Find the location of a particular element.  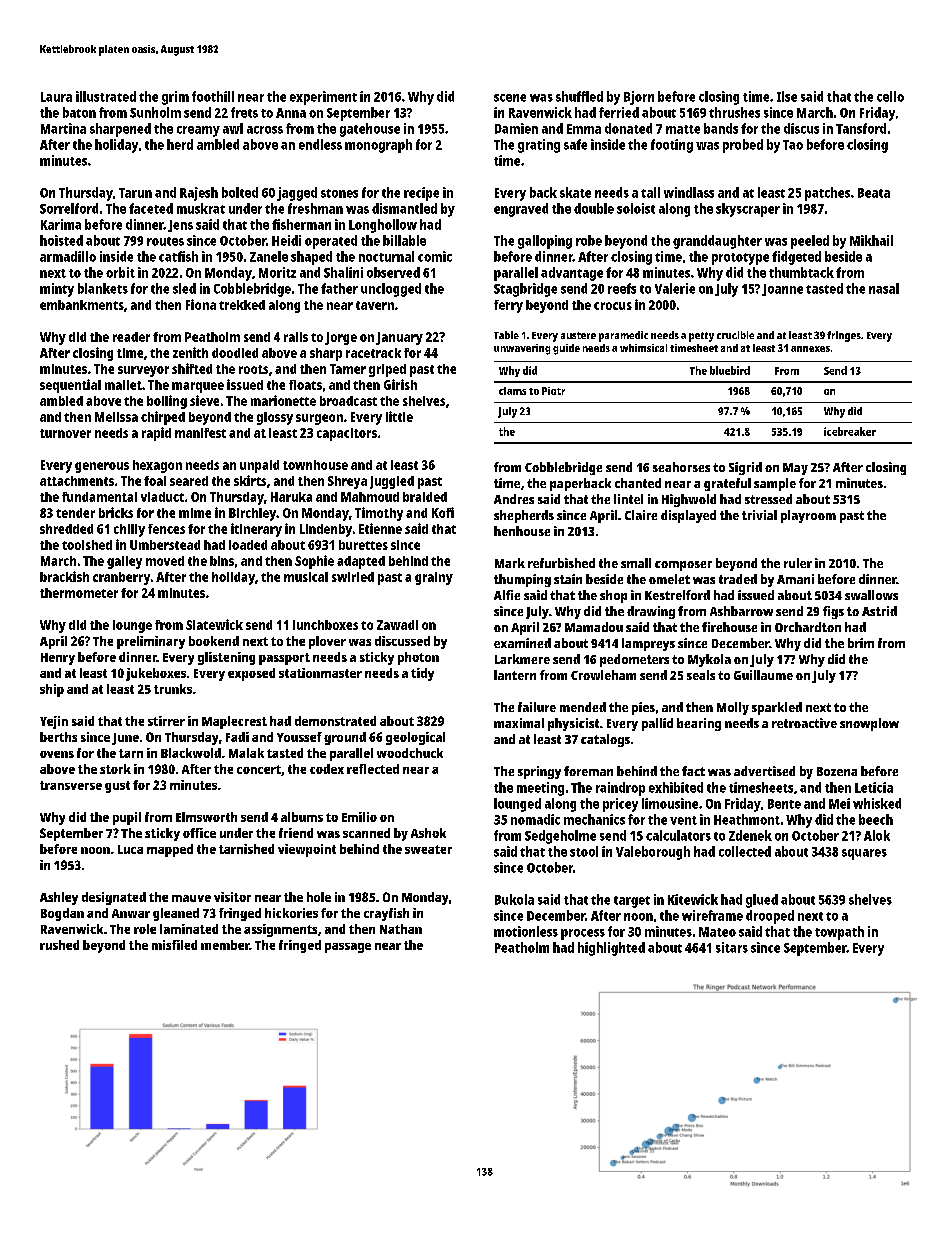

snowplow is located at coordinates (869, 724).
